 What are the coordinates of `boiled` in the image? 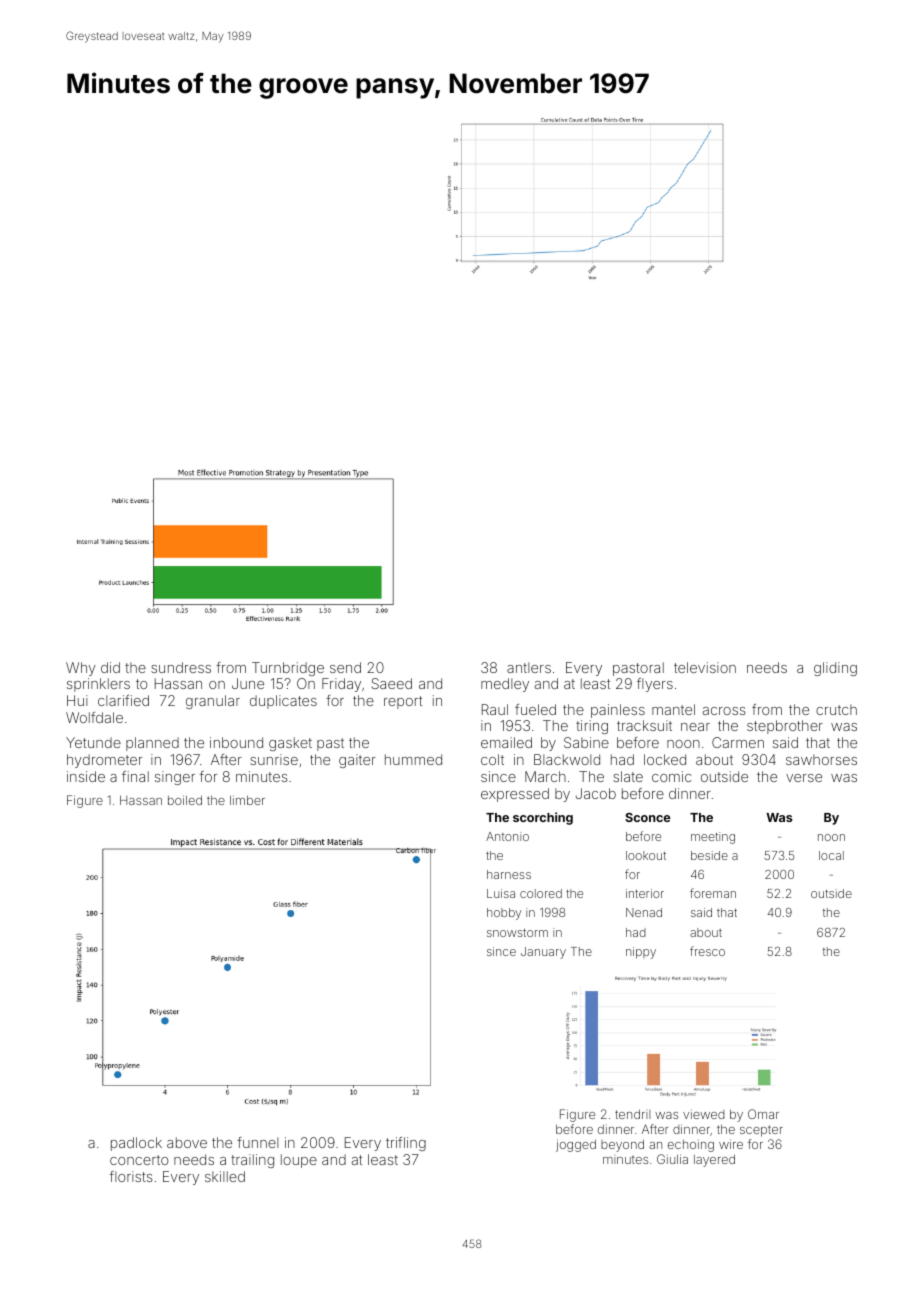 It's located at (185, 800).
